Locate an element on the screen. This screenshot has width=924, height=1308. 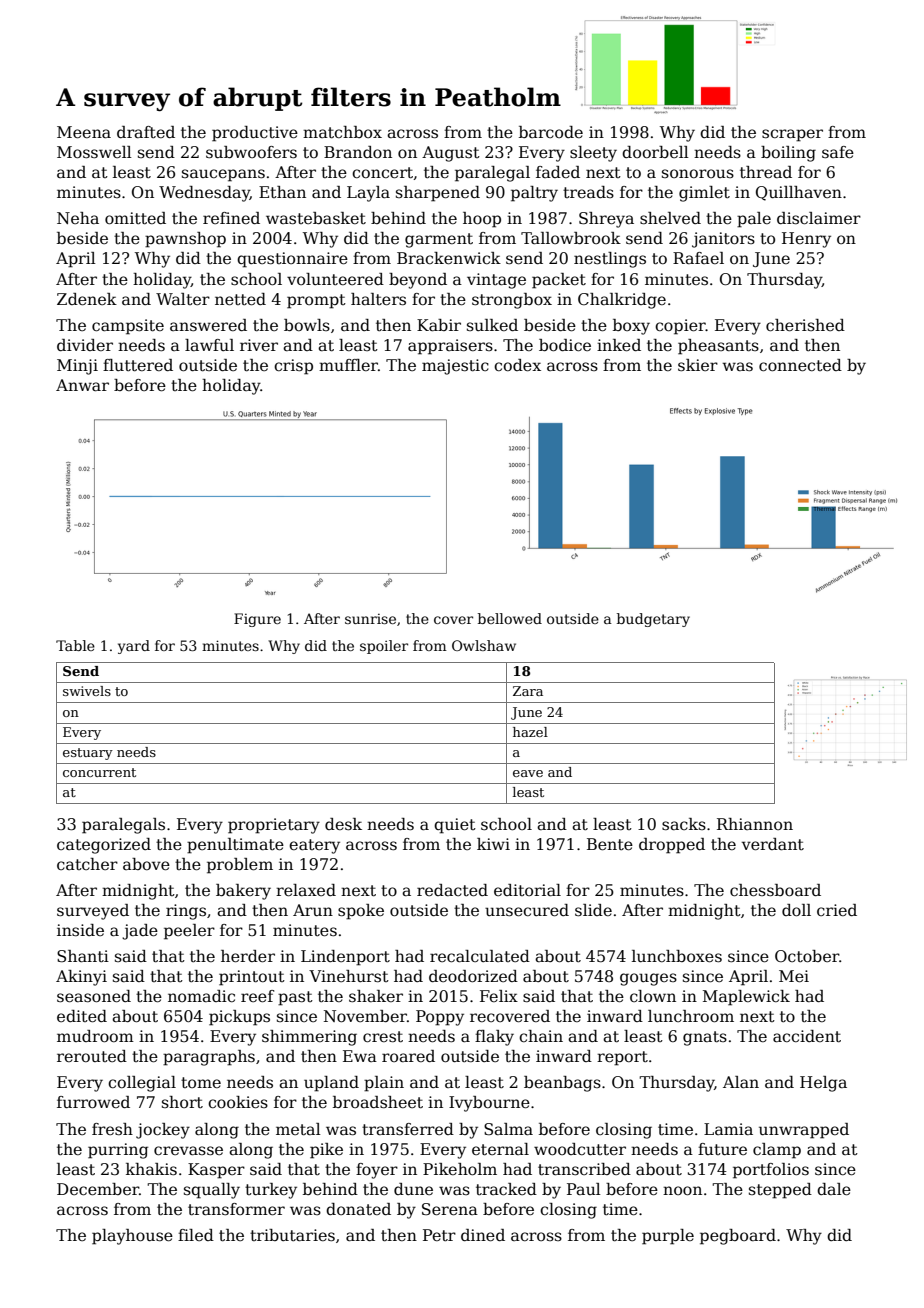
categorized is located at coordinates (104, 846).
